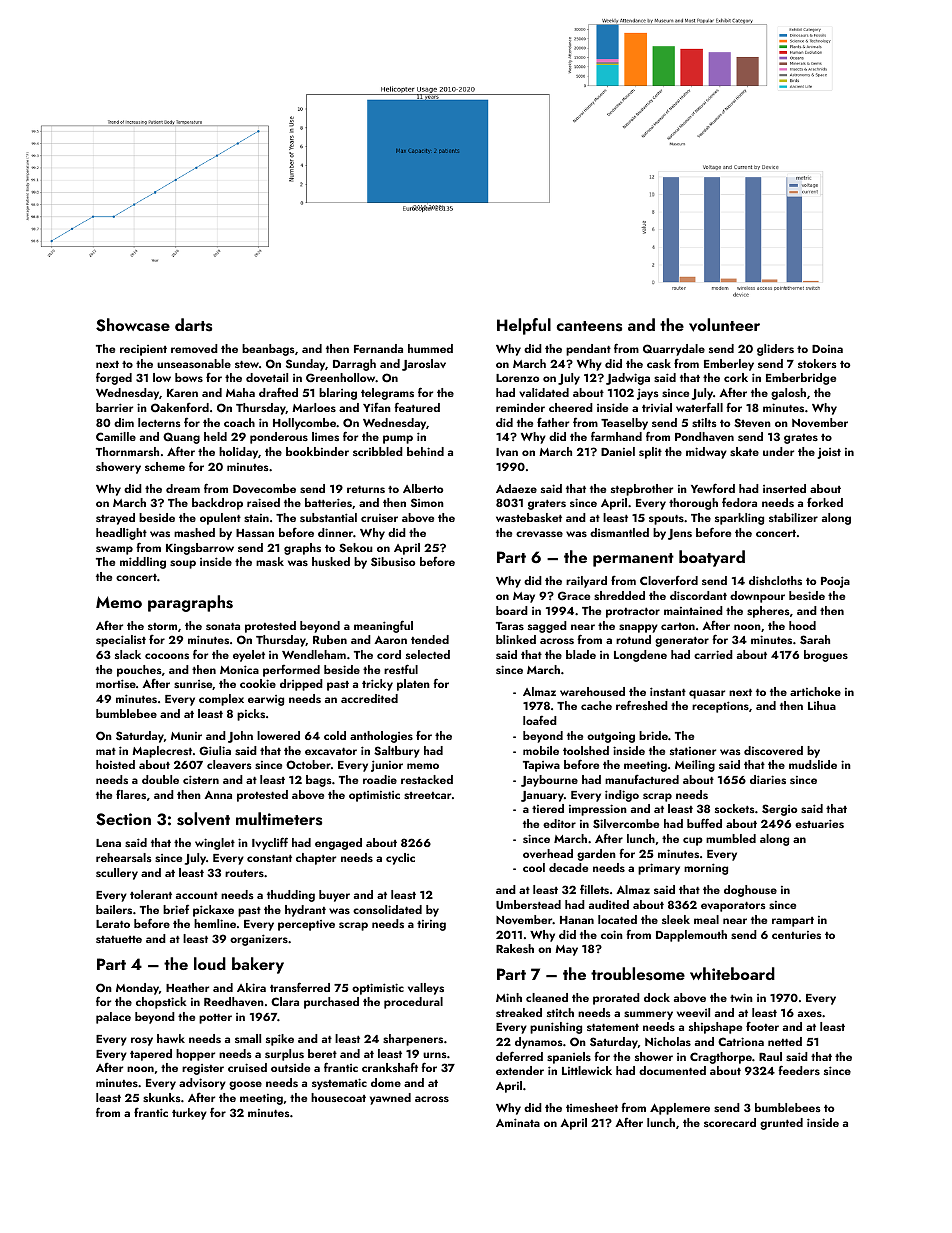  What do you see at coordinates (810, 1014) in the document?
I see `axes` at bounding box center [810, 1014].
